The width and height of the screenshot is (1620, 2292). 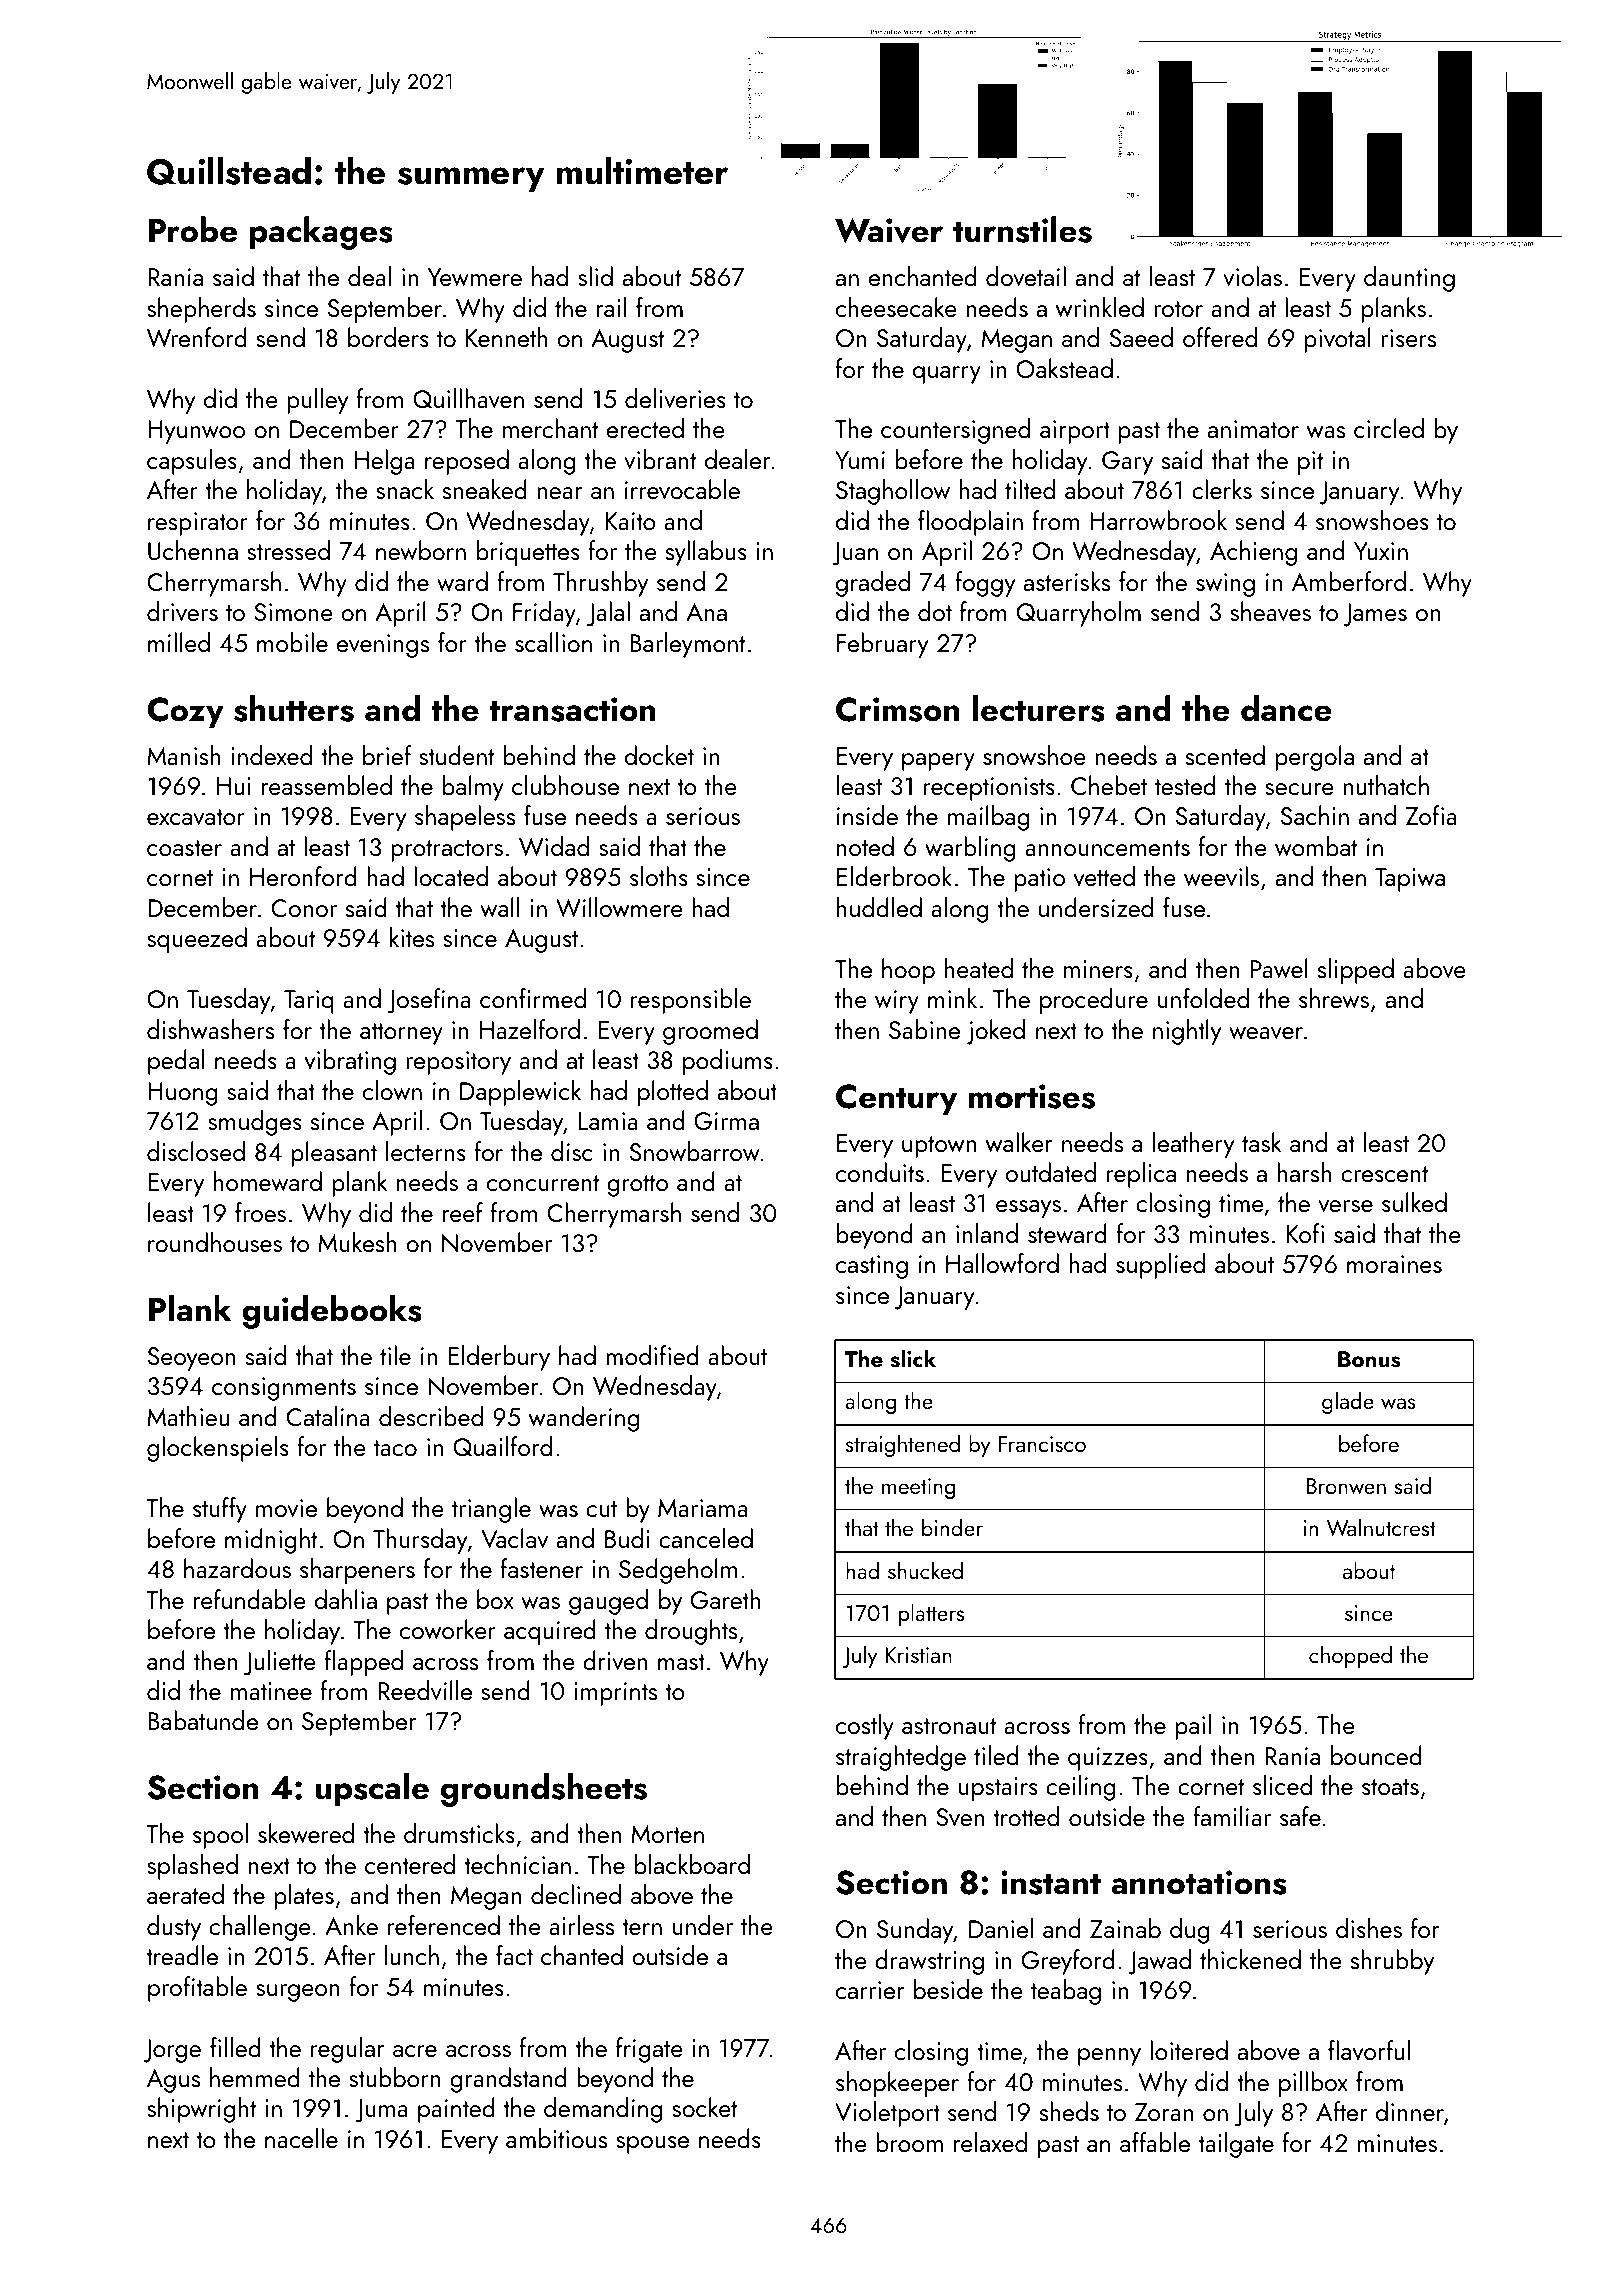 What do you see at coordinates (556, 2138) in the screenshot?
I see `ambitious` at bounding box center [556, 2138].
